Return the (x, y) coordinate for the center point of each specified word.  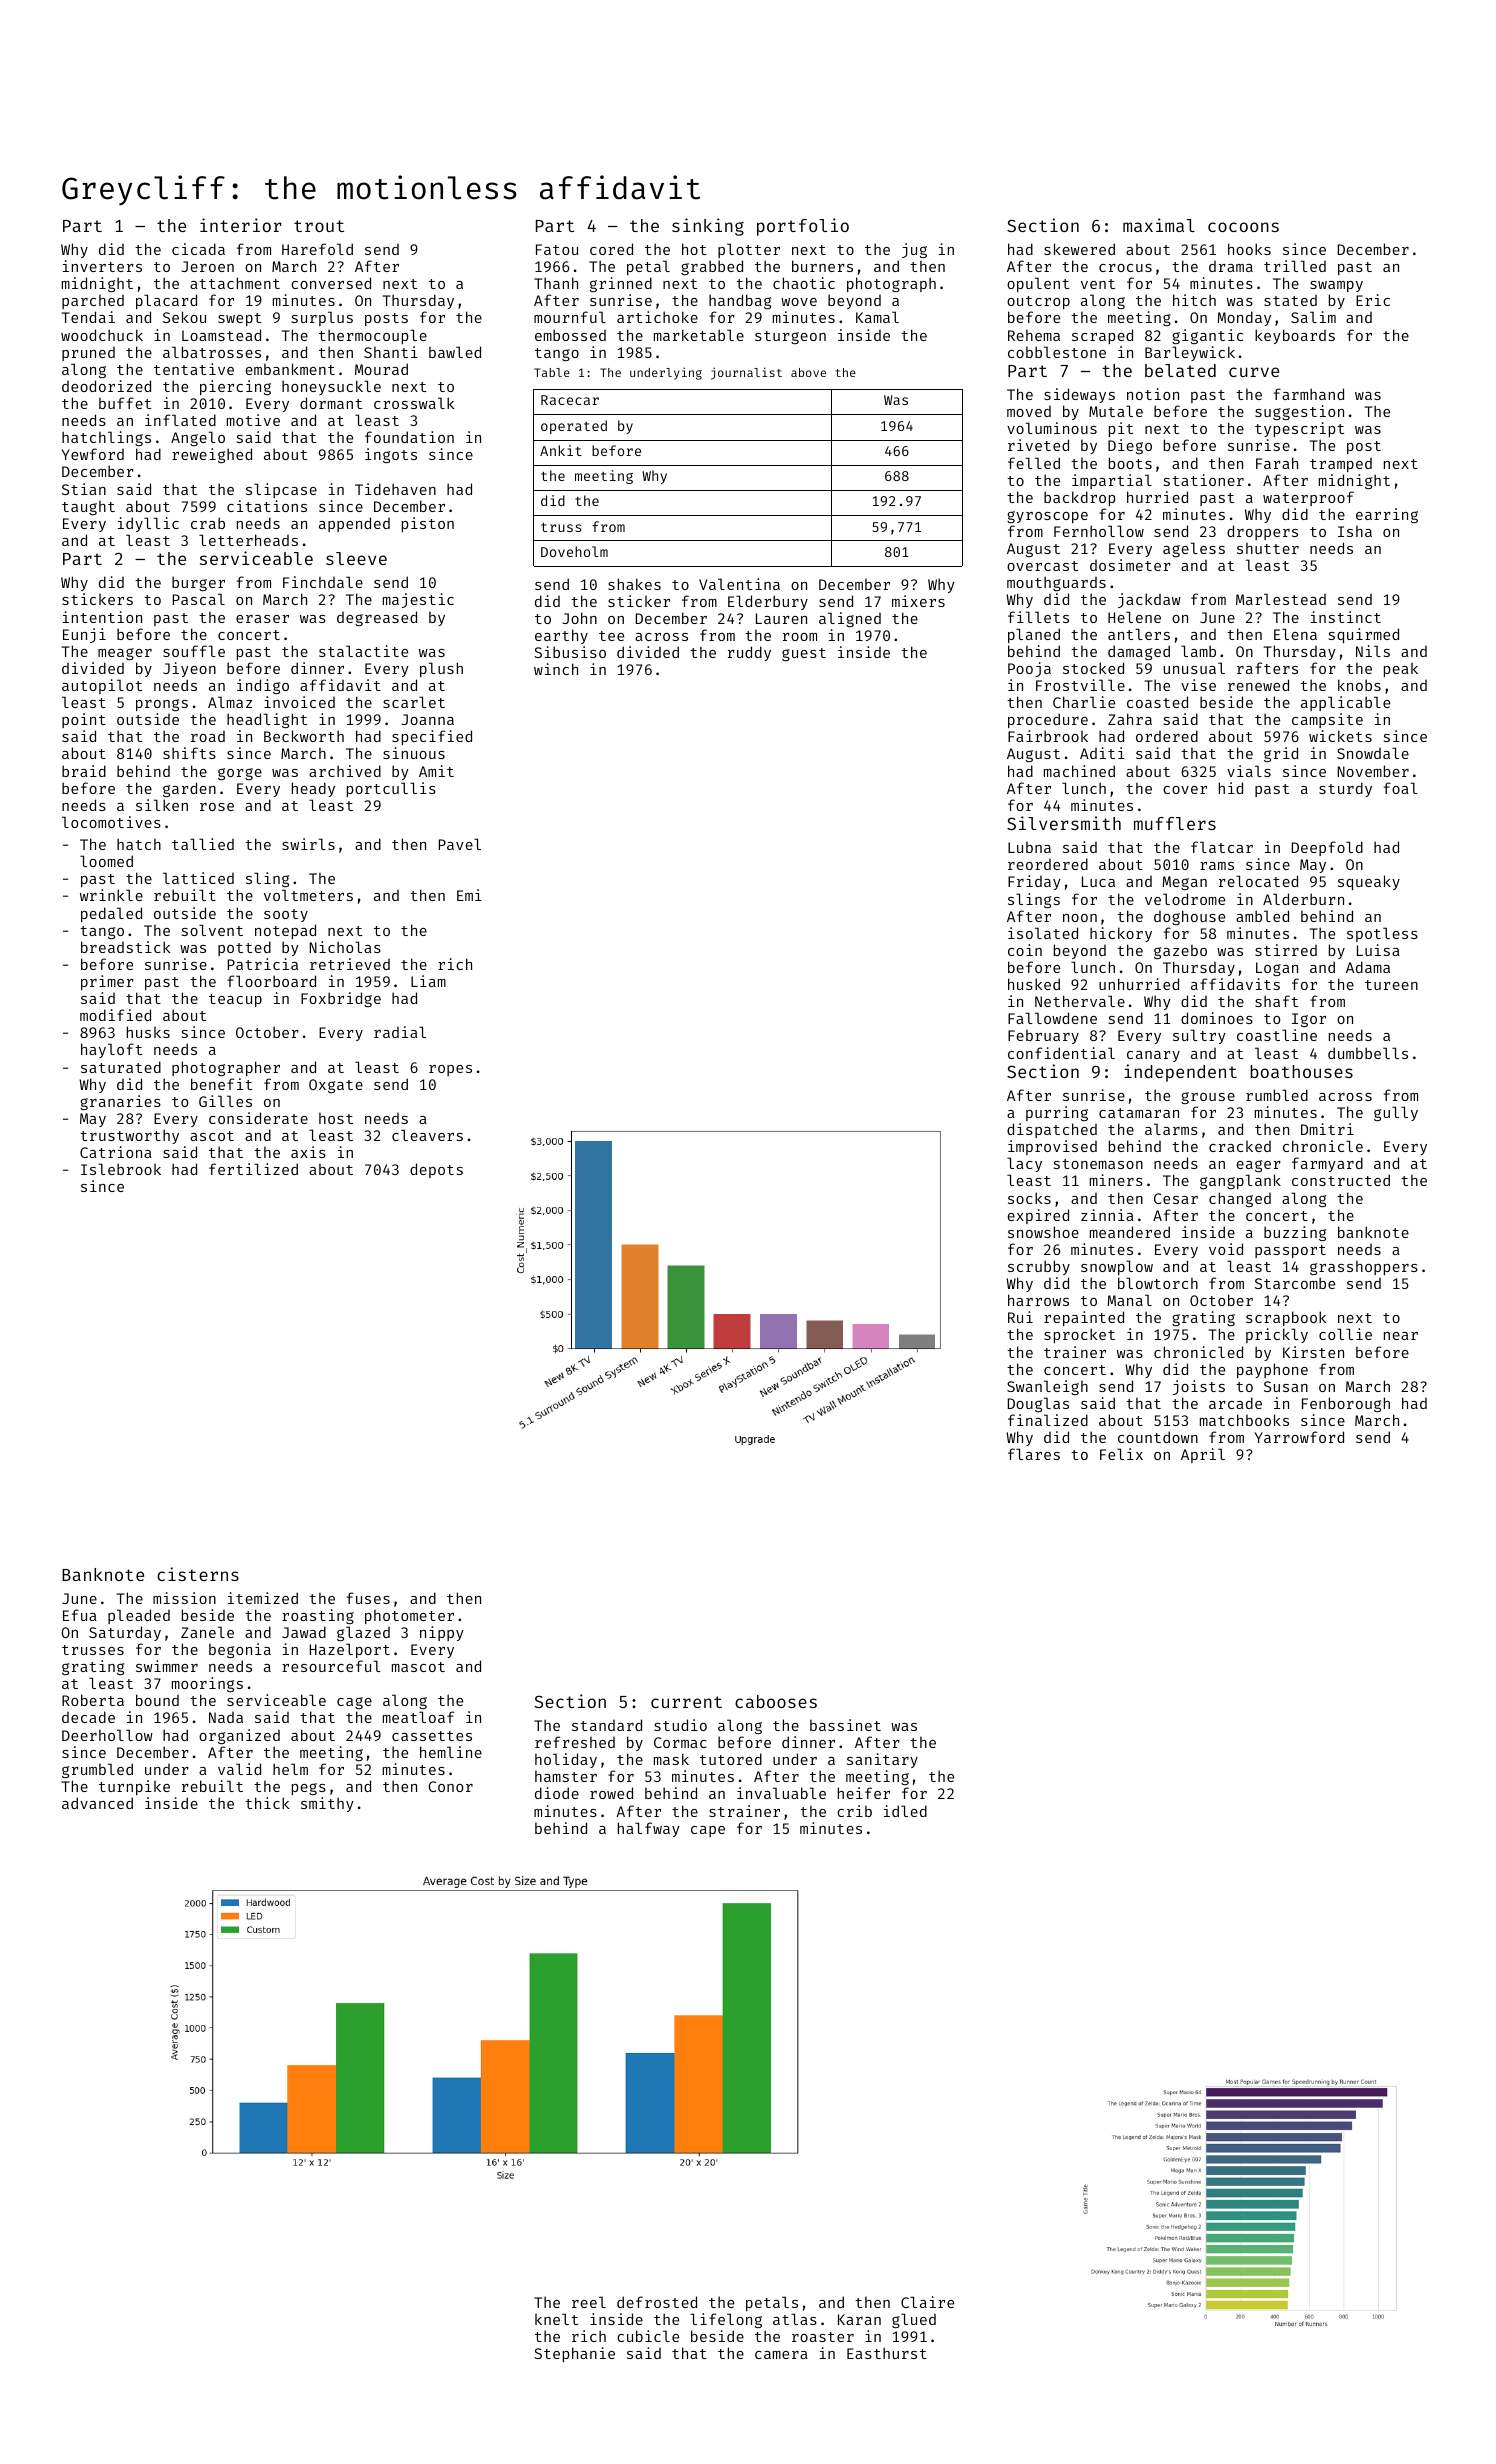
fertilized (253, 1169)
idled (905, 1811)
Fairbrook (1048, 736)
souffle (194, 651)
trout (319, 226)
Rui (1020, 1317)
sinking (708, 227)
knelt (556, 2319)
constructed (1341, 1180)
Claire (927, 2302)
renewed (1258, 685)
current (686, 1702)
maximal (1159, 225)
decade (88, 1717)
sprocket (1079, 1335)
